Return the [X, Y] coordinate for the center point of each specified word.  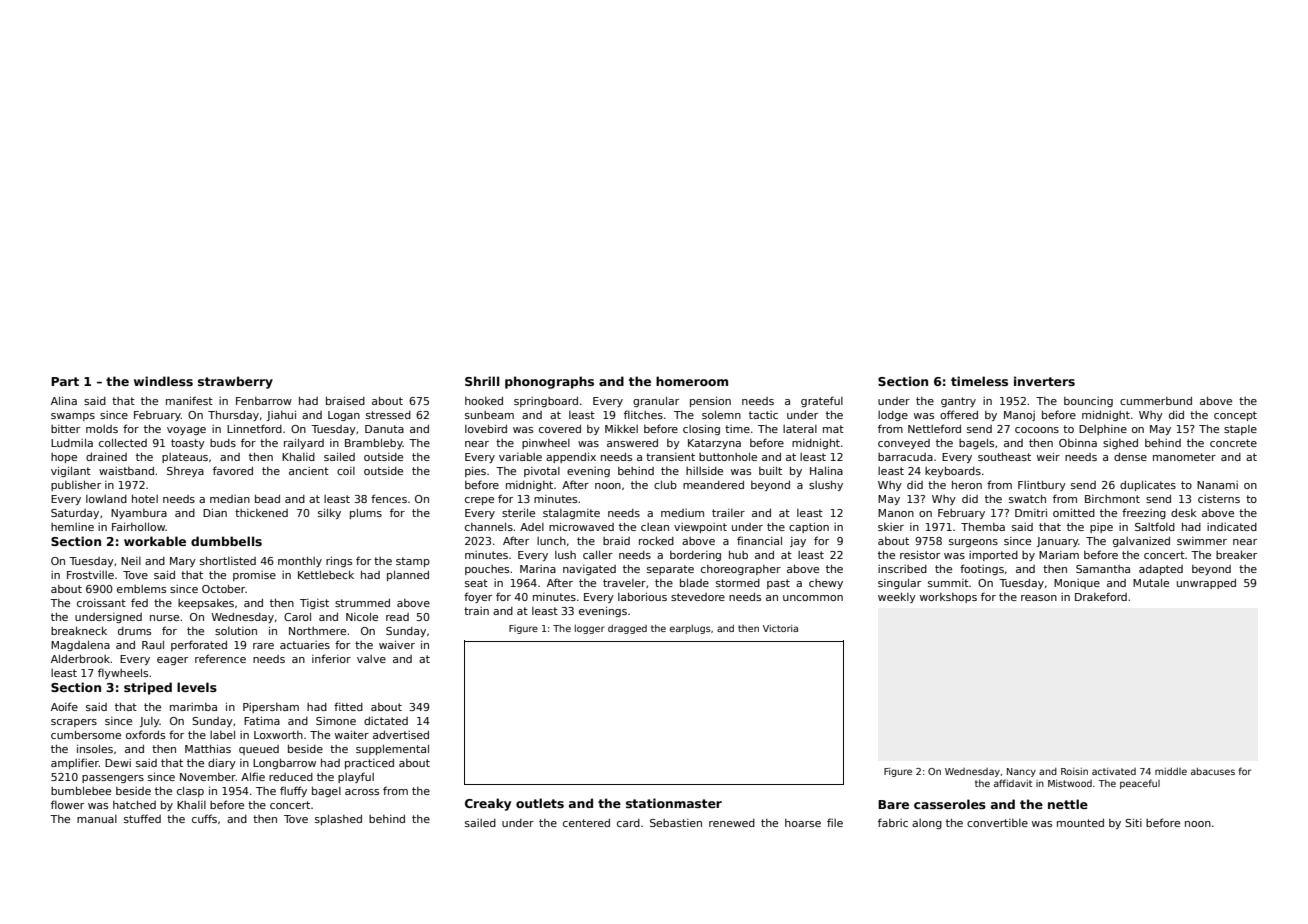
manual [97, 819]
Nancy [1021, 772]
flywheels [123, 673]
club [665, 484]
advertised [401, 734]
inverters [1044, 381]
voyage [186, 431]
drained [106, 456]
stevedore [698, 597]
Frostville [90, 575]
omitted [1074, 512]
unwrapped [1206, 583]
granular [656, 401]
